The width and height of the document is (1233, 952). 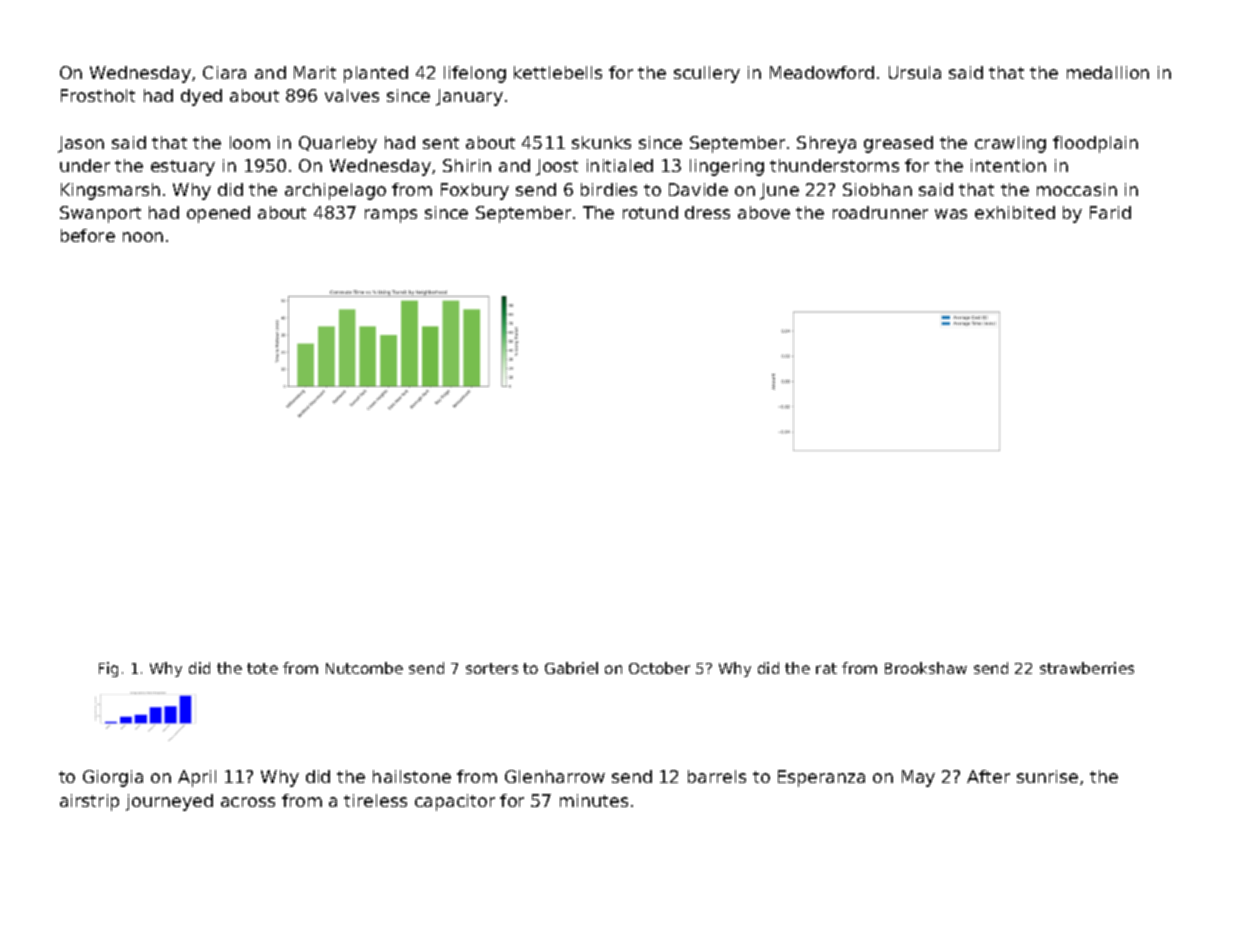 I want to click on journeyed, so click(x=169, y=802).
